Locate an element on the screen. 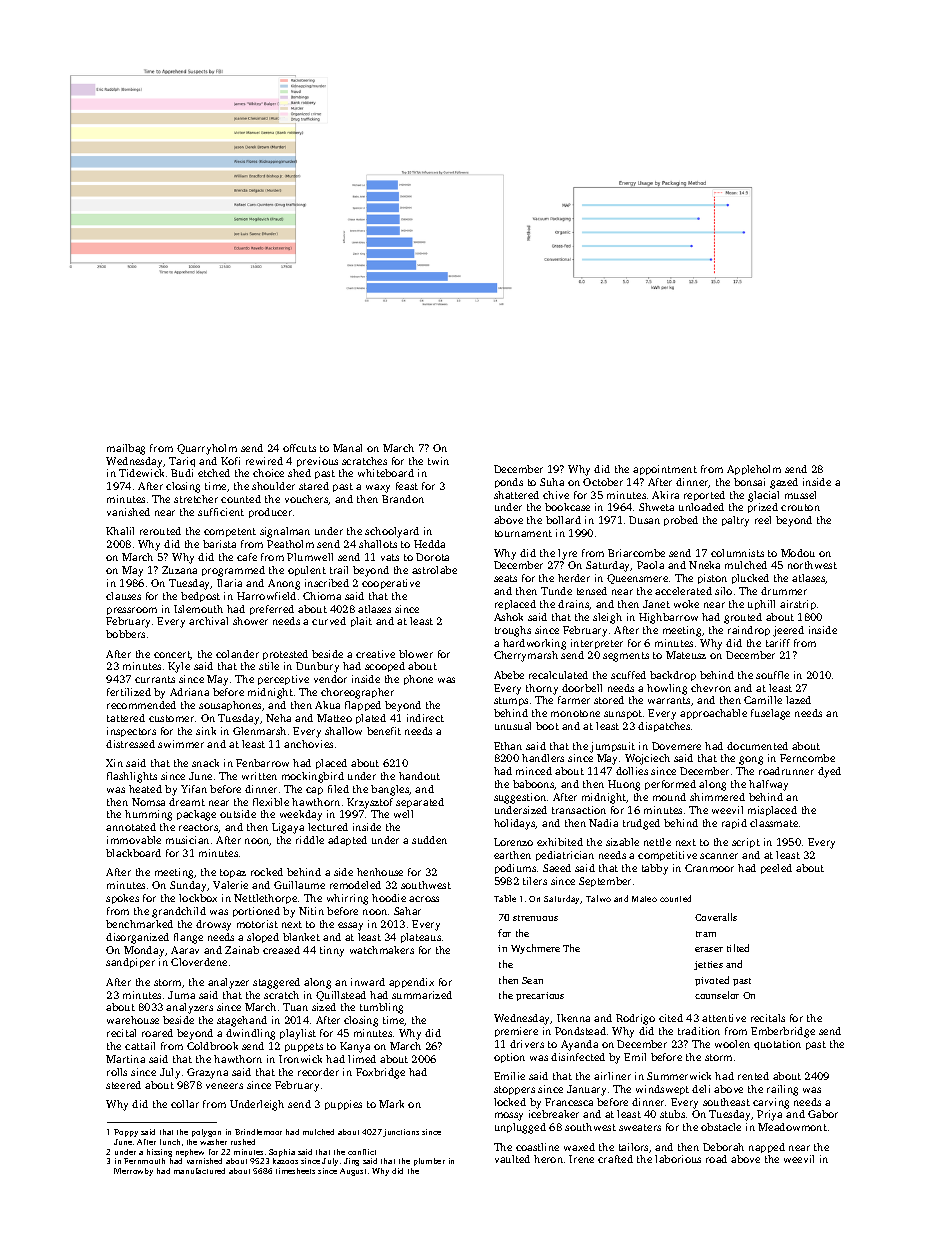 Image resolution: width=952 pixels, height=1233 pixels. Jing is located at coordinates (351, 1162).
